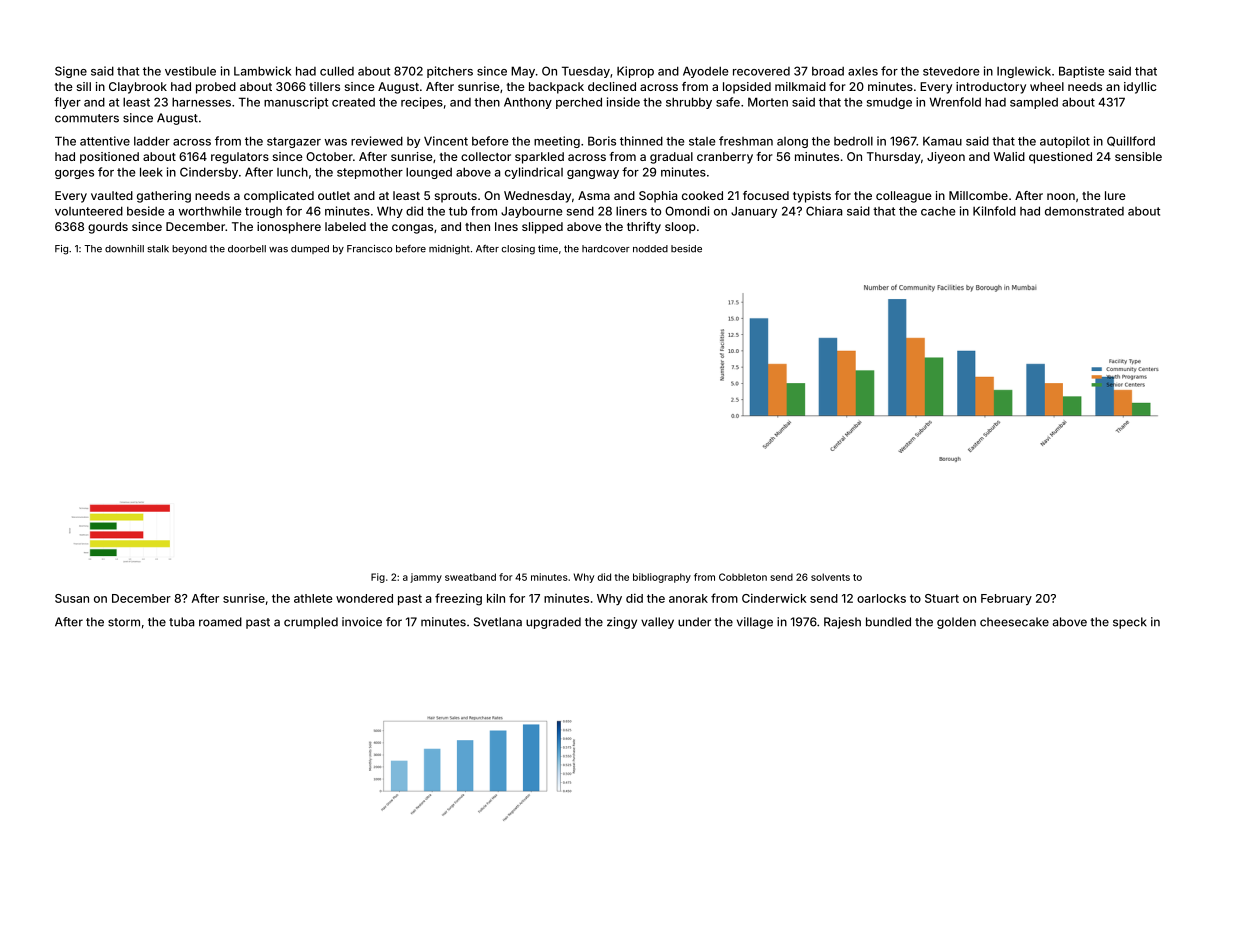 The image size is (1233, 952). I want to click on solvents, so click(830, 577).
